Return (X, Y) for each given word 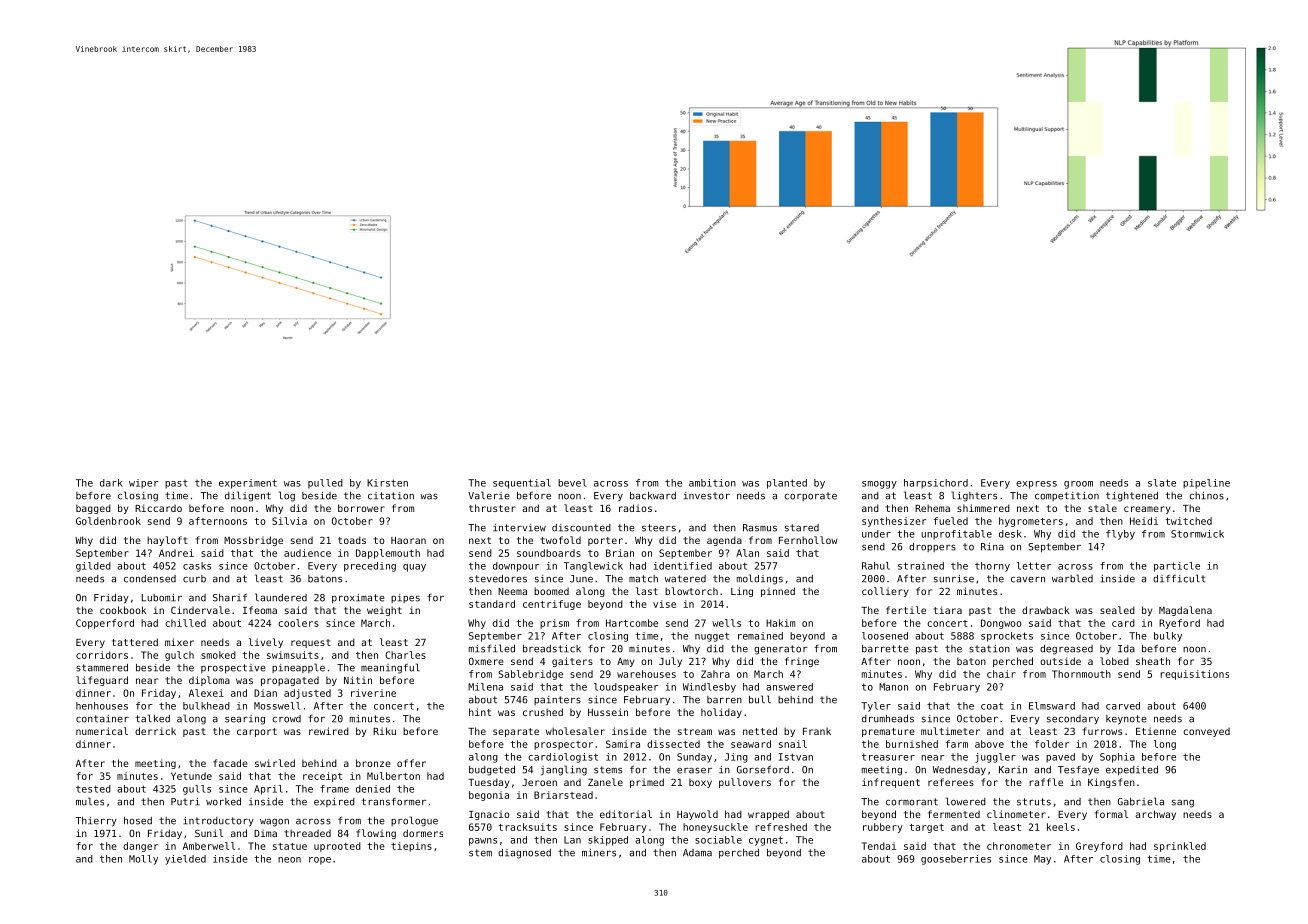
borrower (361, 508)
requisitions (1194, 675)
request (311, 643)
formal (1111, 814)
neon (289, 860)
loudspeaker (626, 688)
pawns (483, 842)
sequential (522, 484)
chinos (1206, 496)
